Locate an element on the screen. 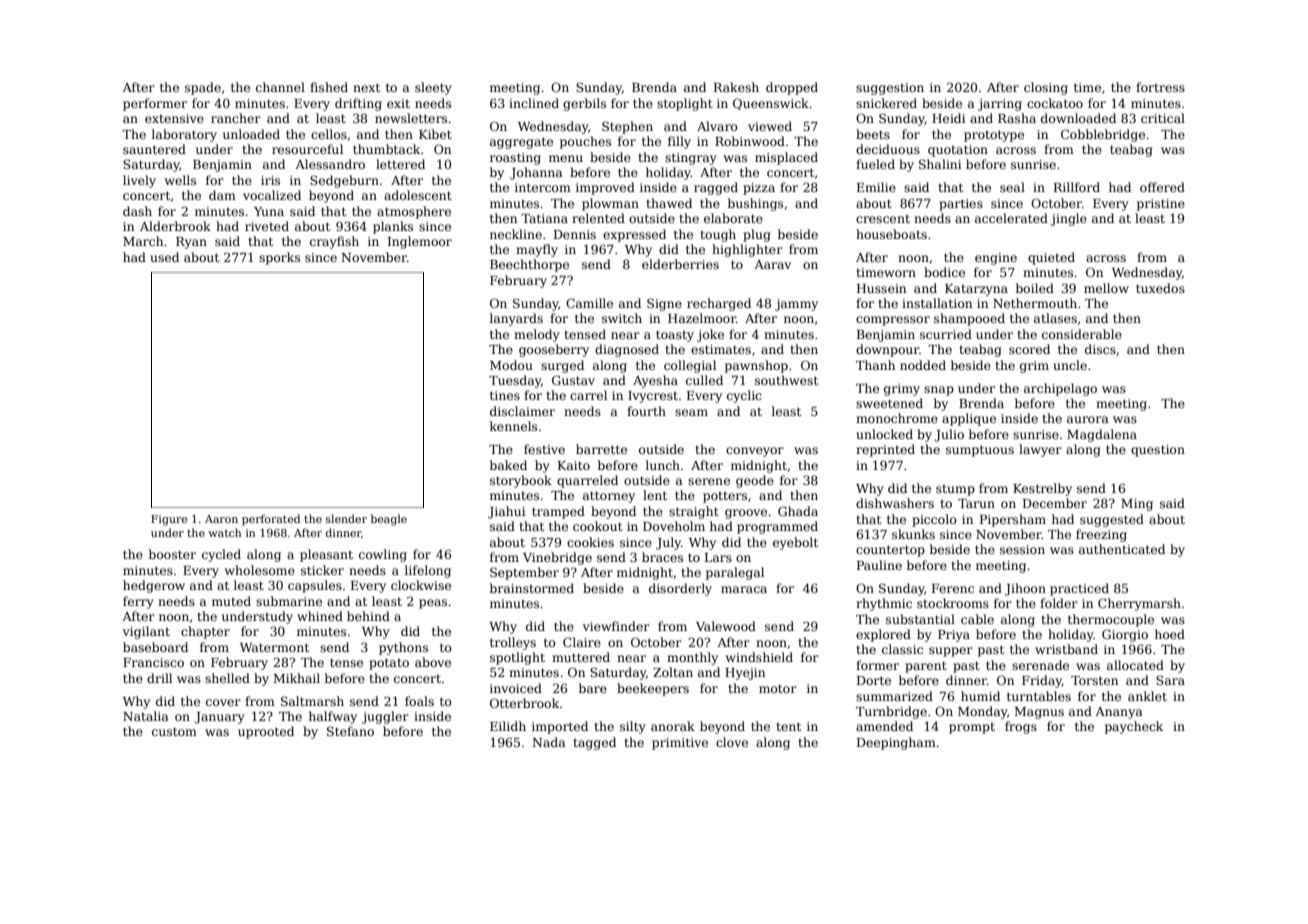 This screenshot has height=924, width=1308. Deepingham is located at coordinates (896, 743).
